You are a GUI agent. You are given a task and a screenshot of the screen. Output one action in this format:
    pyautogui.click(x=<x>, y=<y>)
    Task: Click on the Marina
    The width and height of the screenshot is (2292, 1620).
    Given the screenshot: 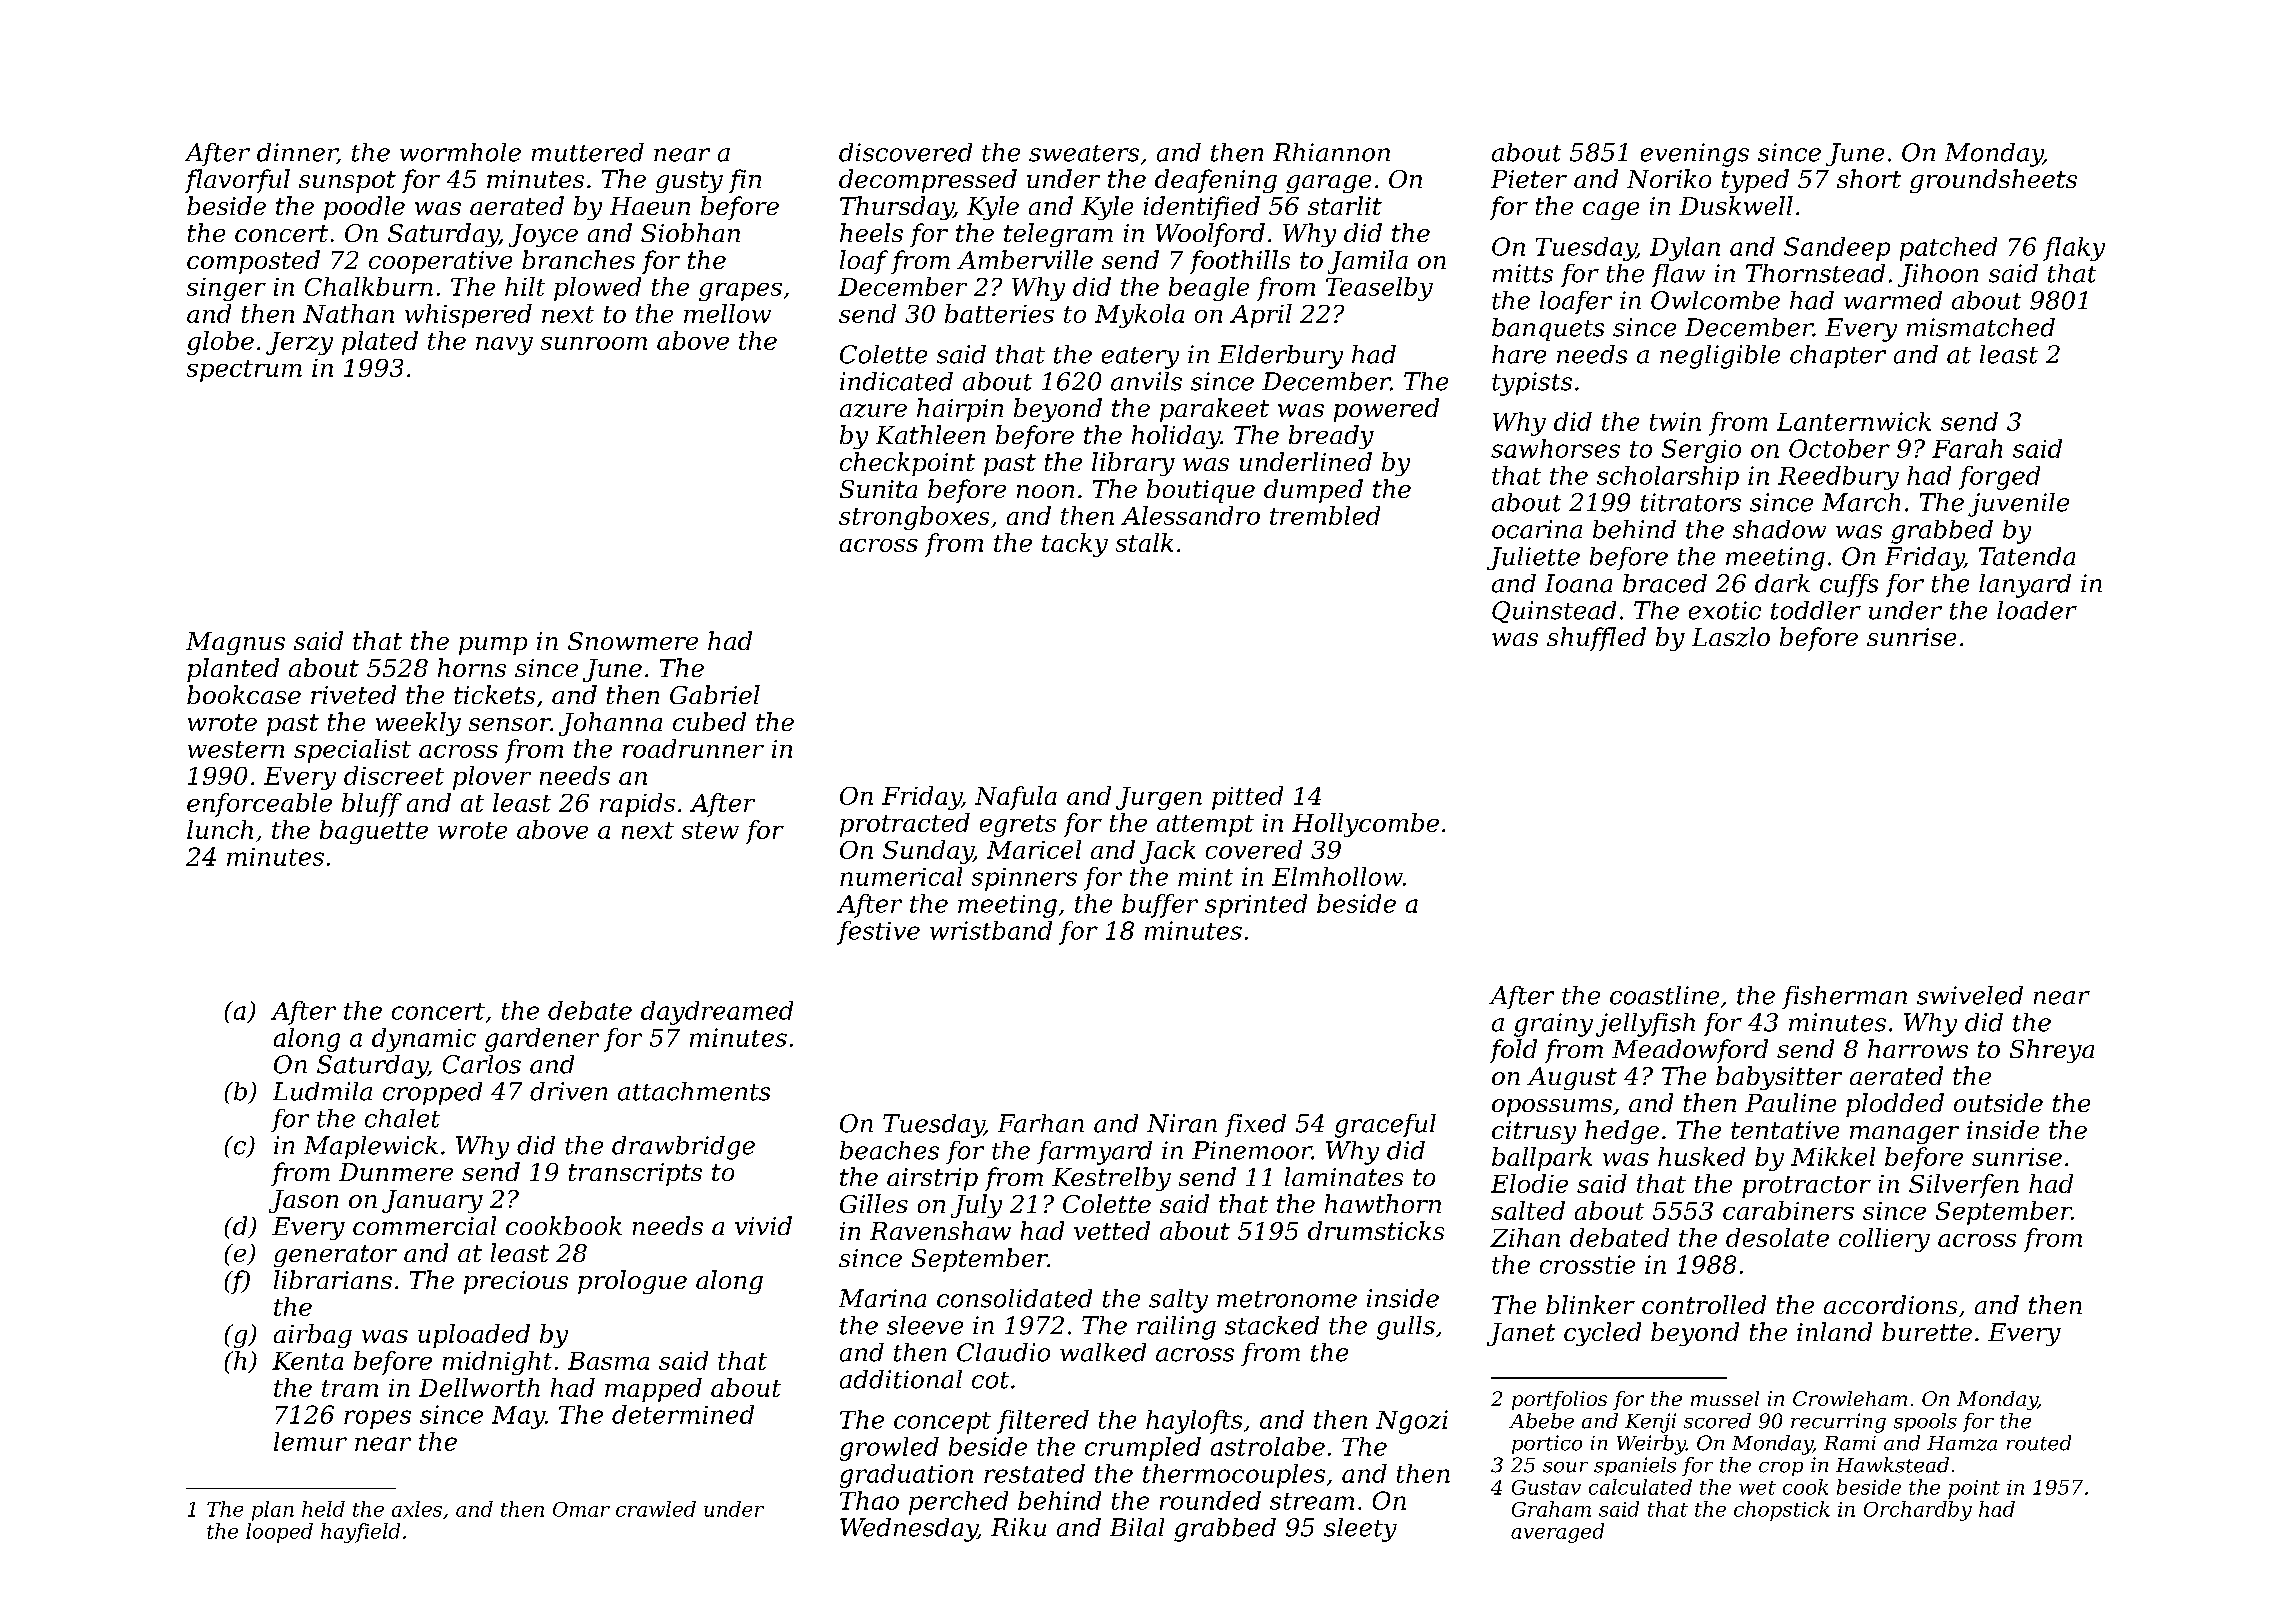 What is the action you would take?
    pyautogui.click(x=882, y=1298)
